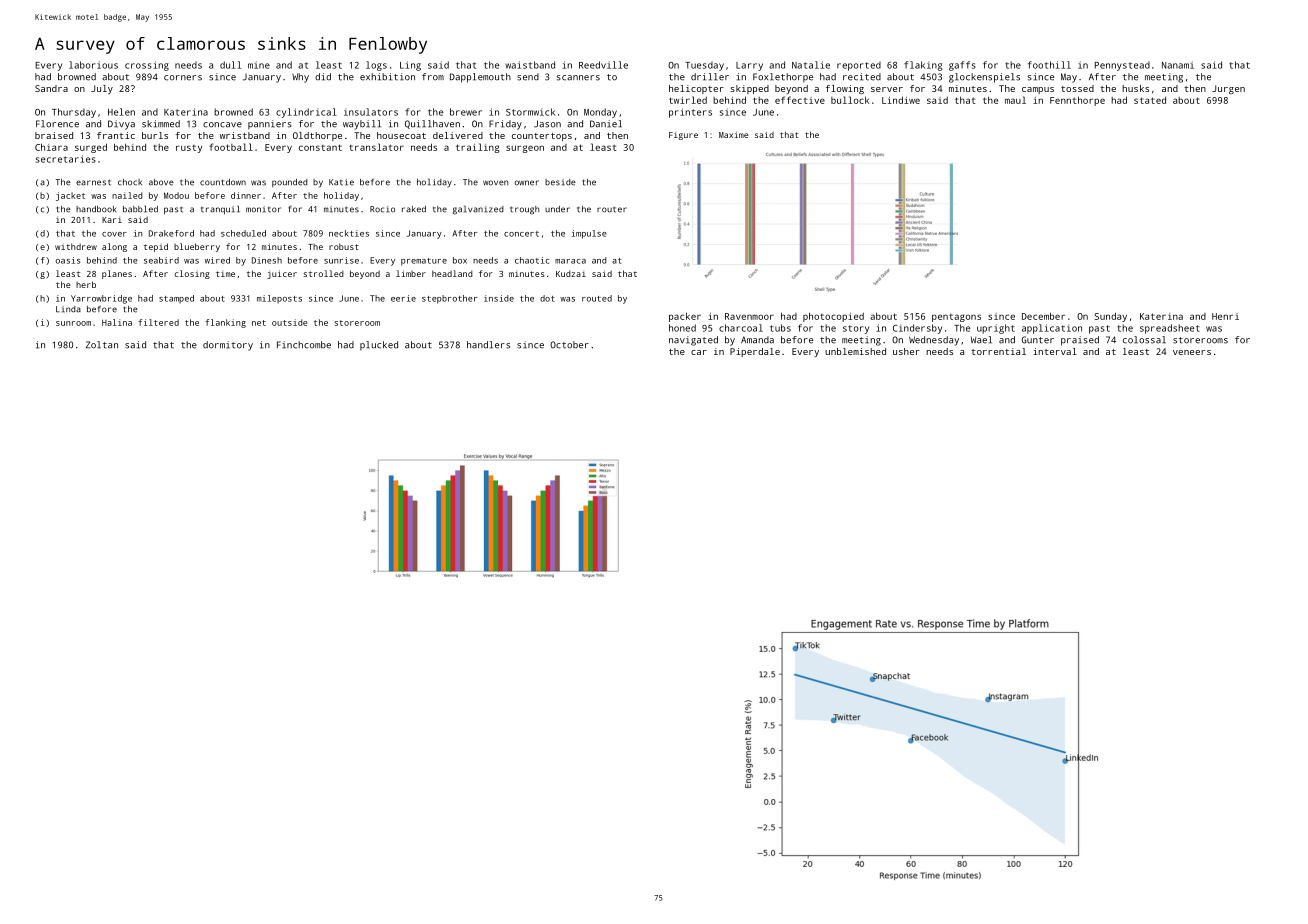 The image size is (1308, 924). I want to click on Piperdale, so click(755, 352).
